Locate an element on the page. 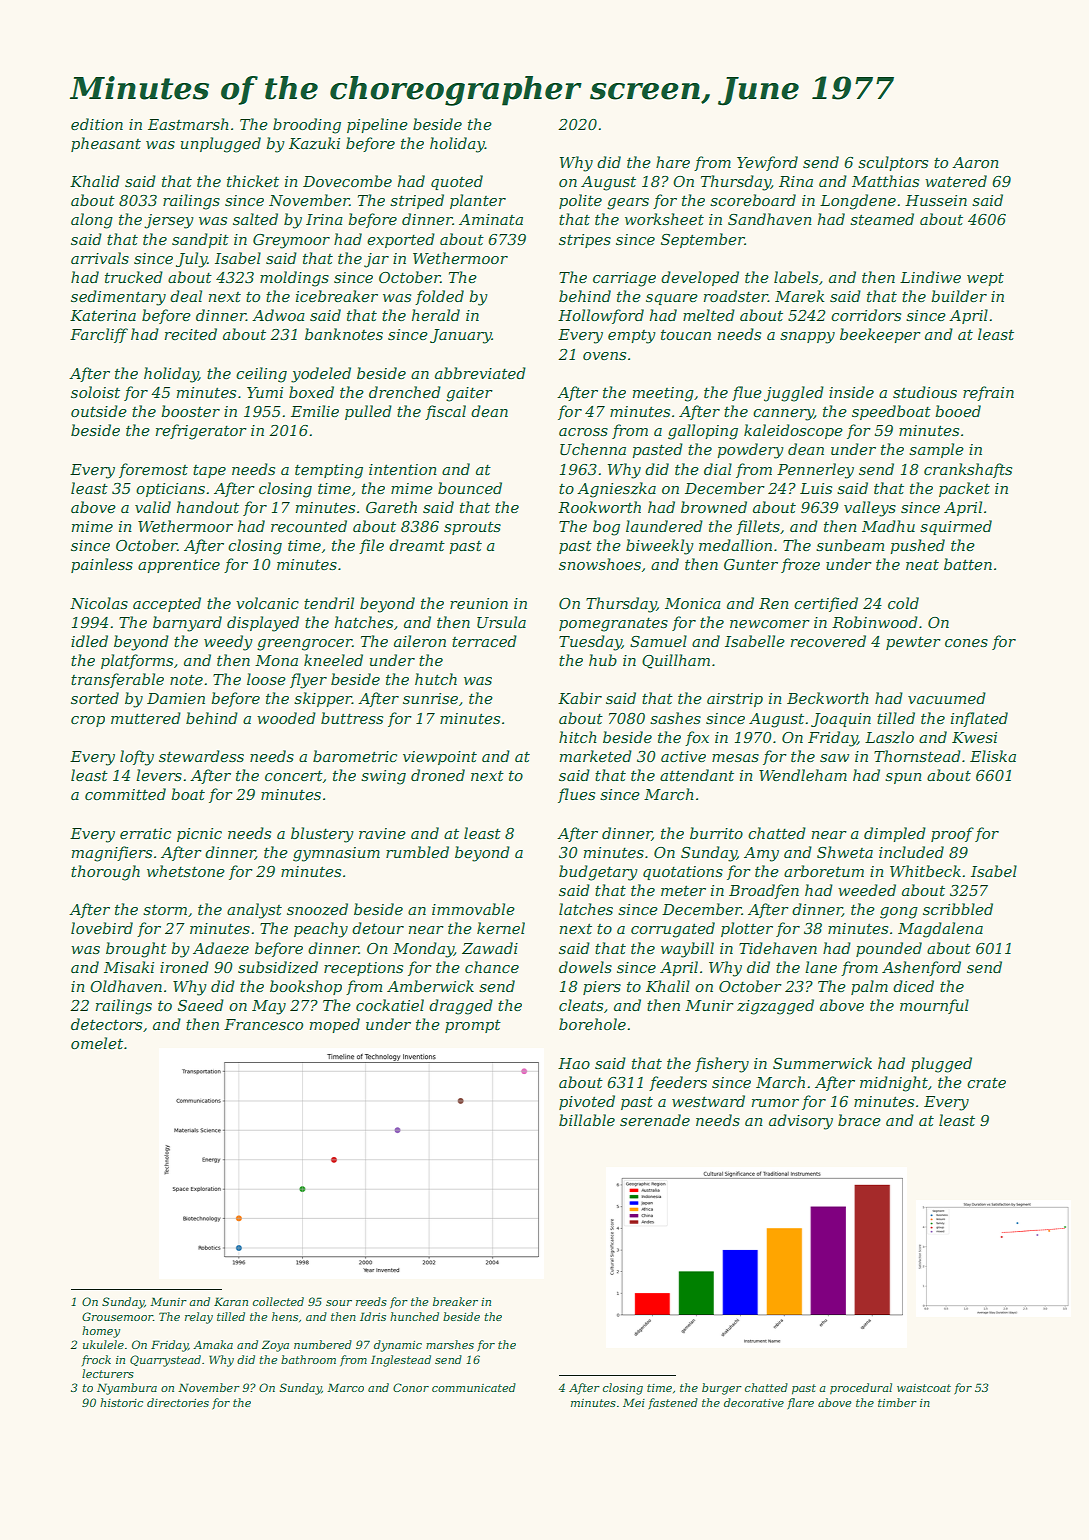 This image has width=1089, height=1540. batten is located at coordinates (968, 564).
